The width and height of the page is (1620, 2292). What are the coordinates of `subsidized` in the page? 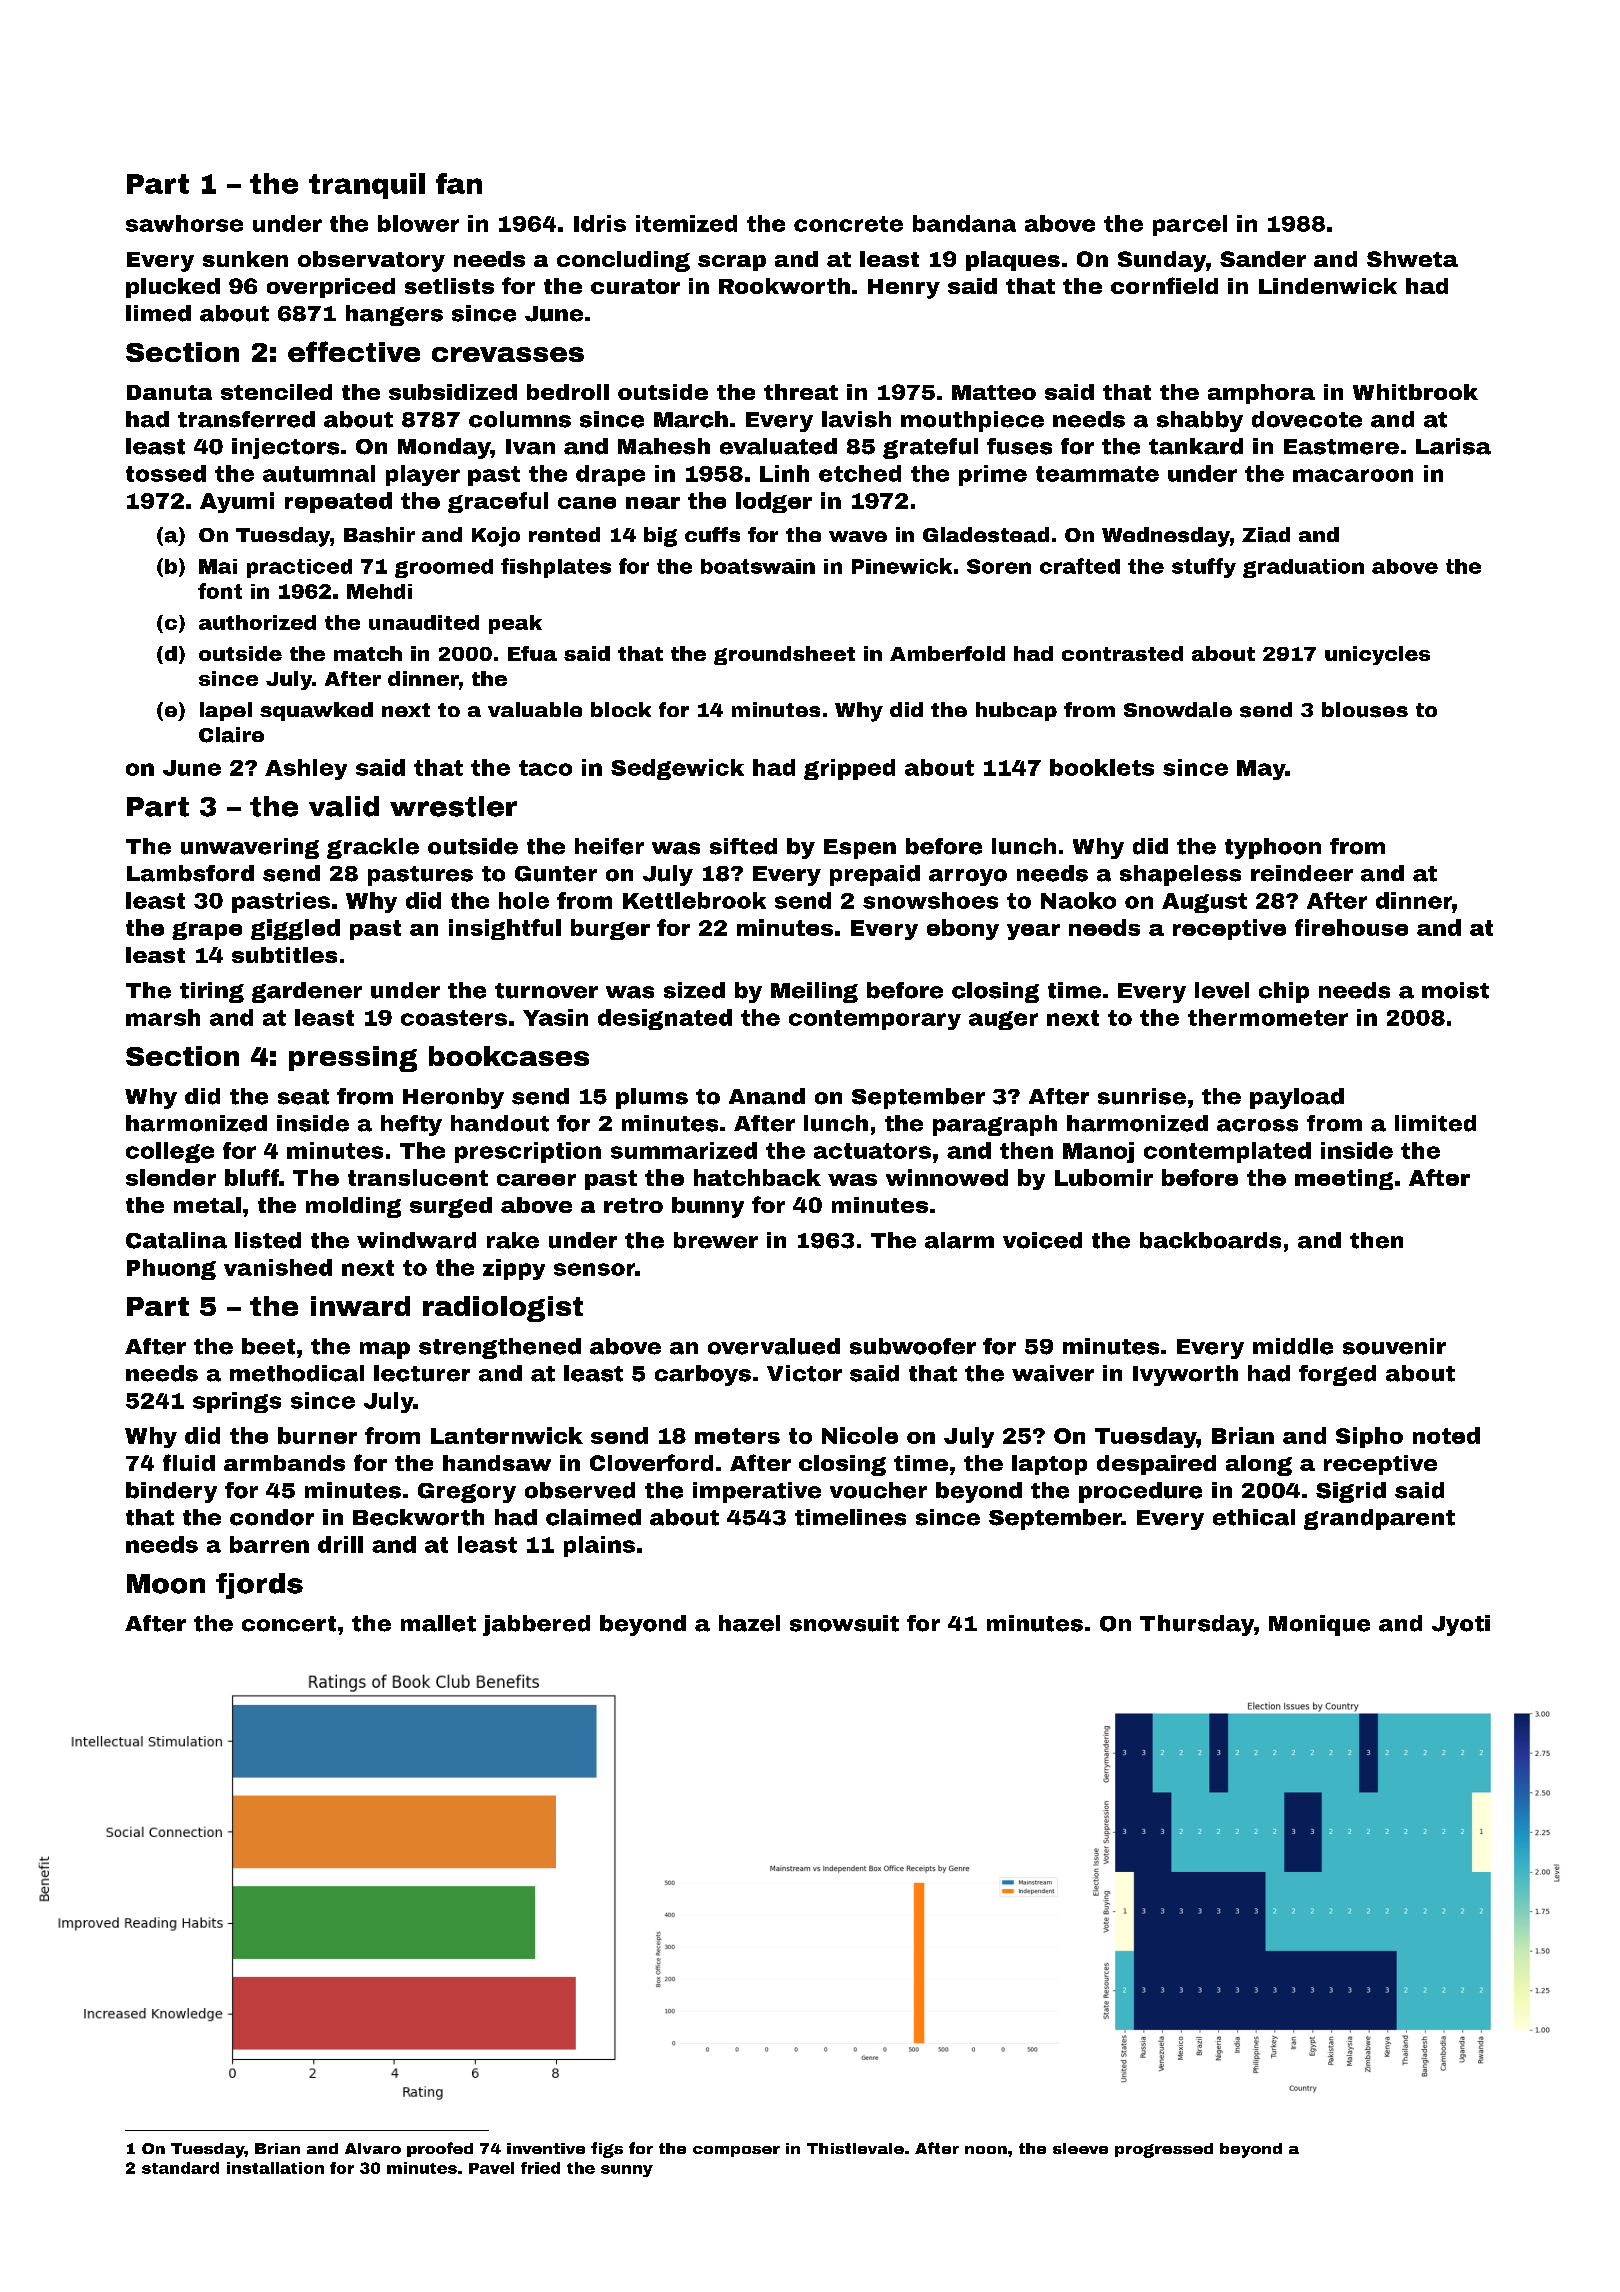 It's located at (453, 392).
